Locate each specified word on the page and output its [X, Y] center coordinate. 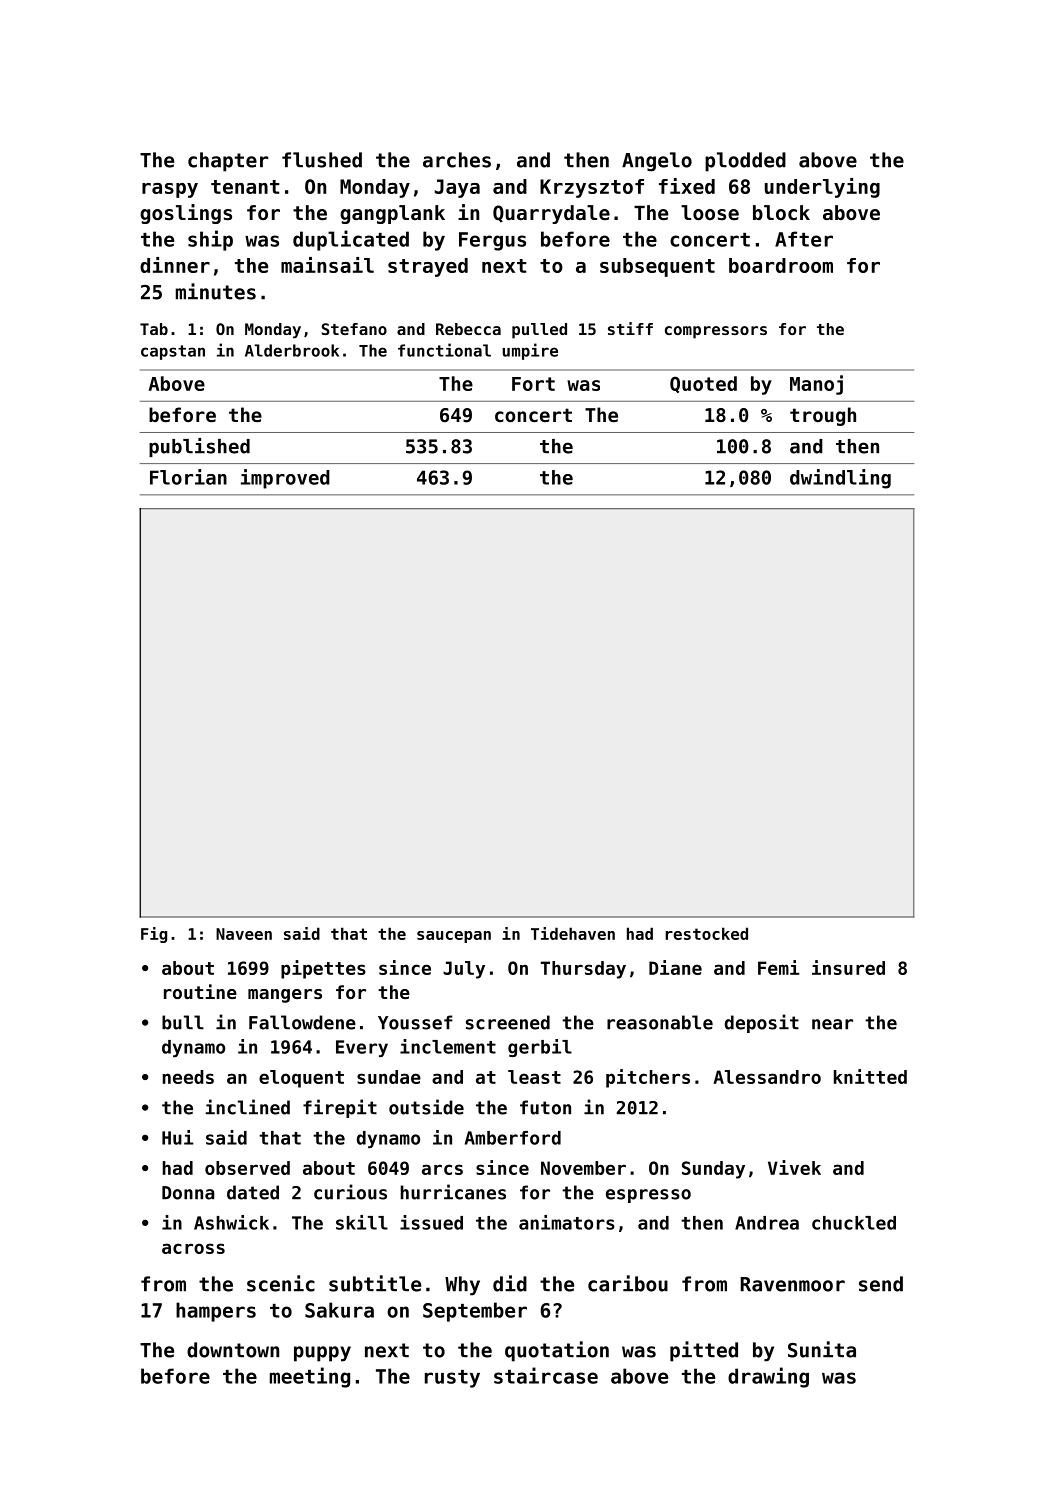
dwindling [840, 479]
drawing [768, 1377]
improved [285, 479]
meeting [310, 1377]
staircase [546, 1375]
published [199, 447]
